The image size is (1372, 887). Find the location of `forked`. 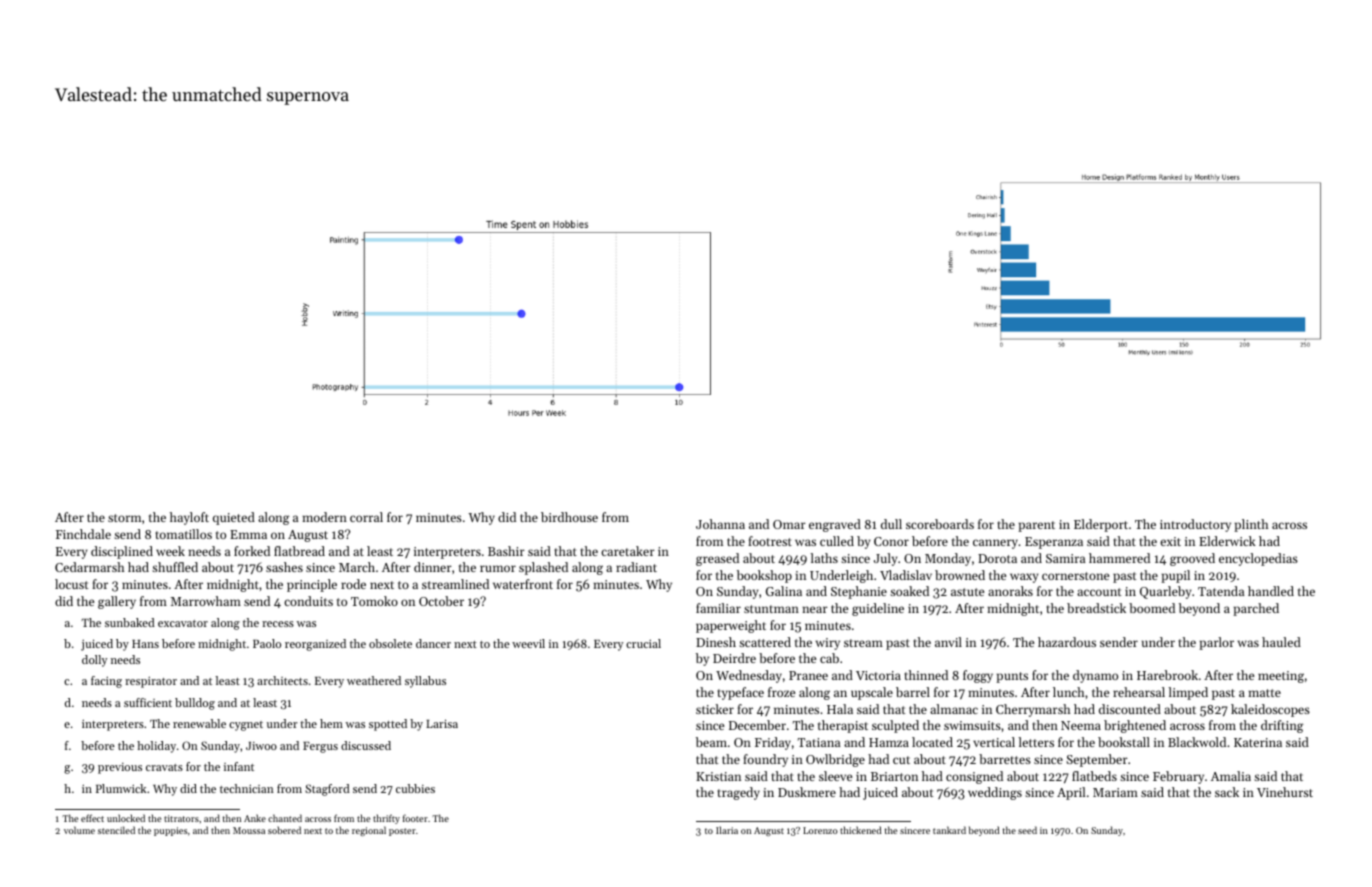

forked is located at coordinates (252, 551).
